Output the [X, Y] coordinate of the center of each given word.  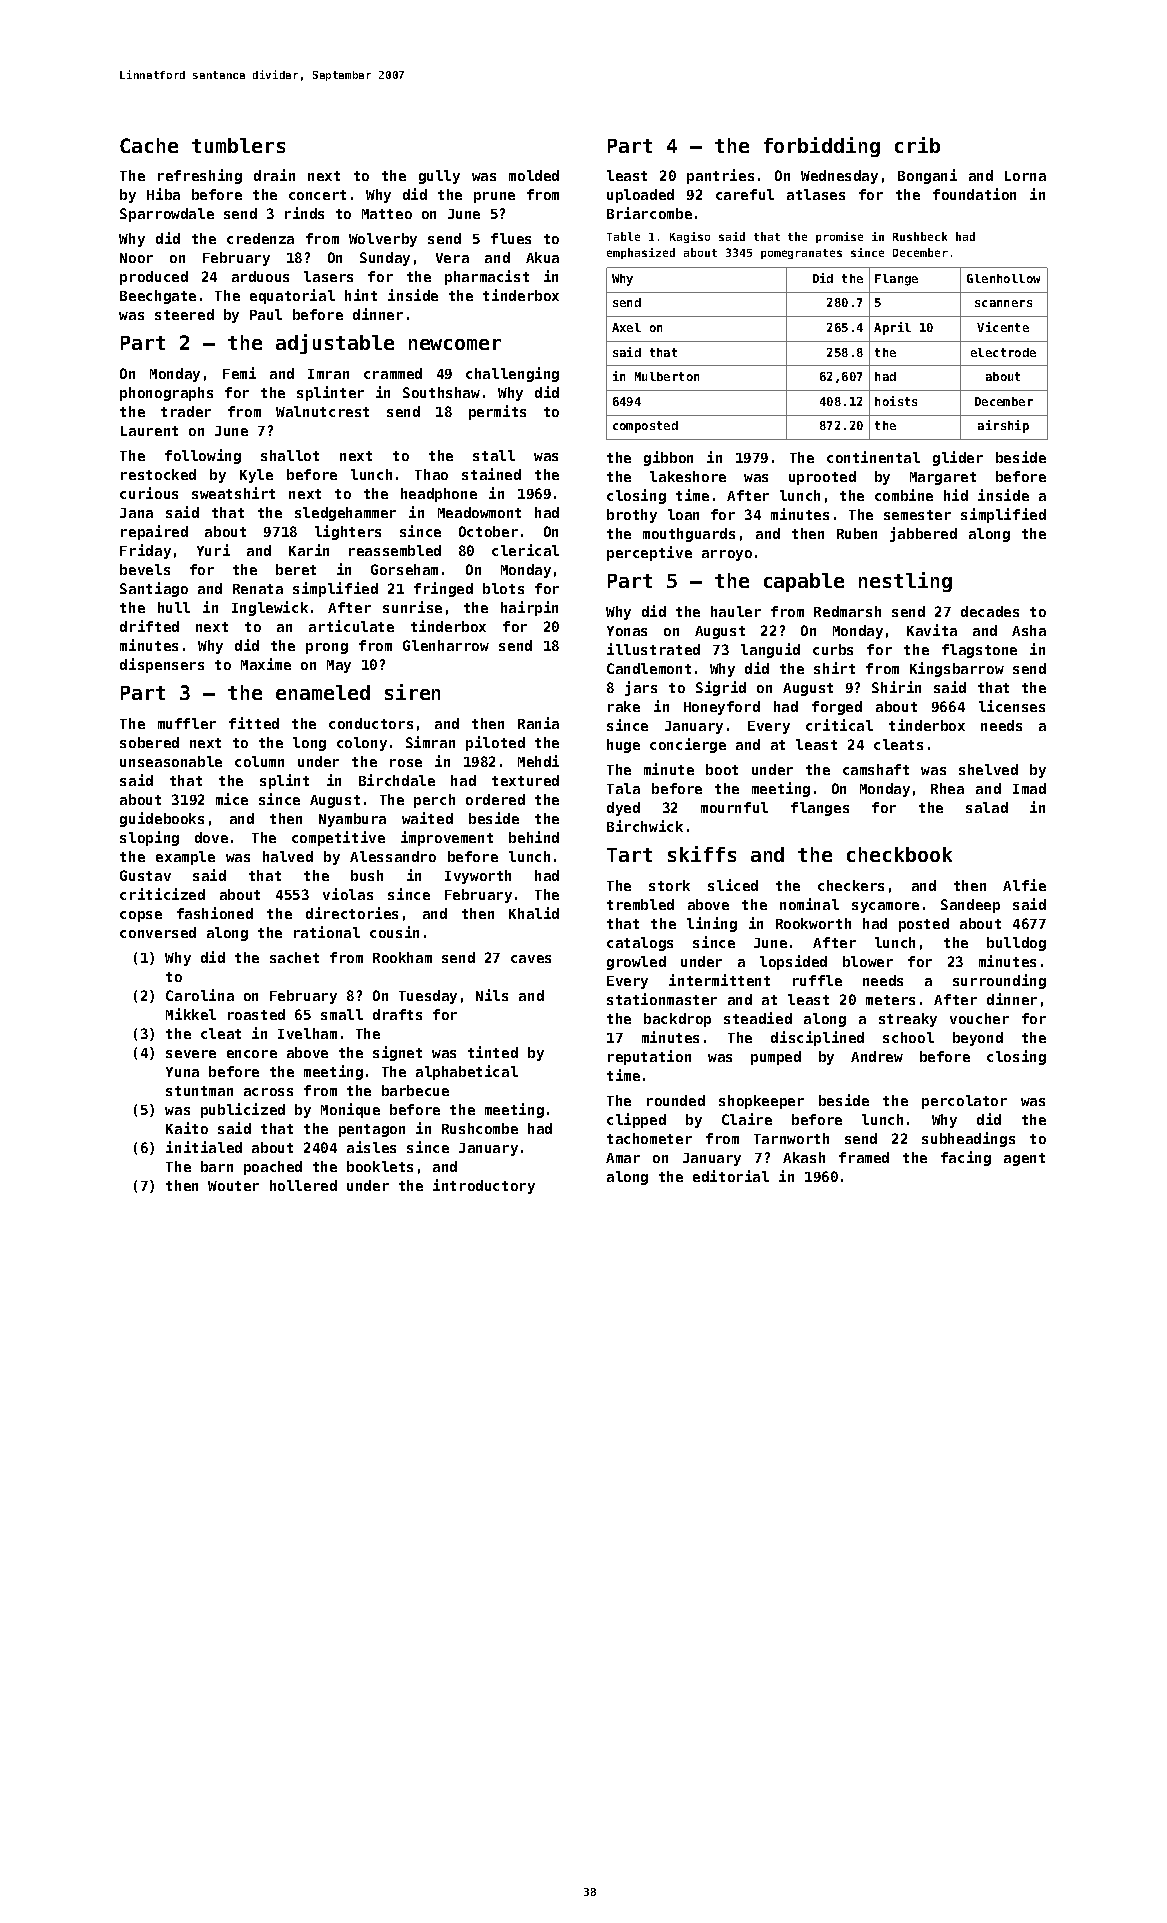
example [185, 858]
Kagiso [690, 237]
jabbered [923, 534]
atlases [816, 194]
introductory [484, 1186]
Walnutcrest [322, 411]
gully [439, 177]
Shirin [896, 687]
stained [491, 474]
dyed [623, 809]
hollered [303, 1185]
